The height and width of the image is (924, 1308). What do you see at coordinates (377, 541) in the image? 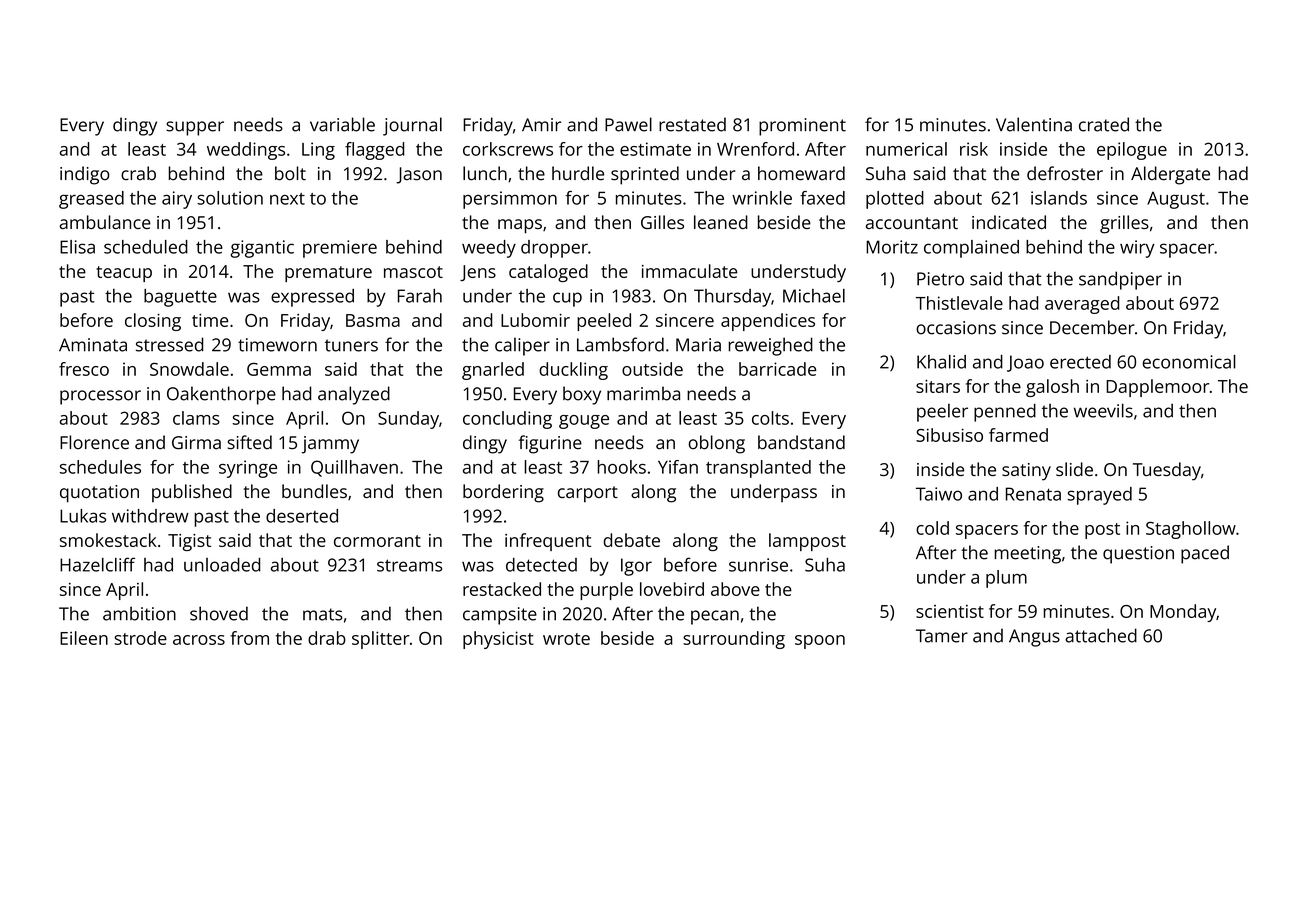
I see `cormorant` at bounding box center [377, 541].
